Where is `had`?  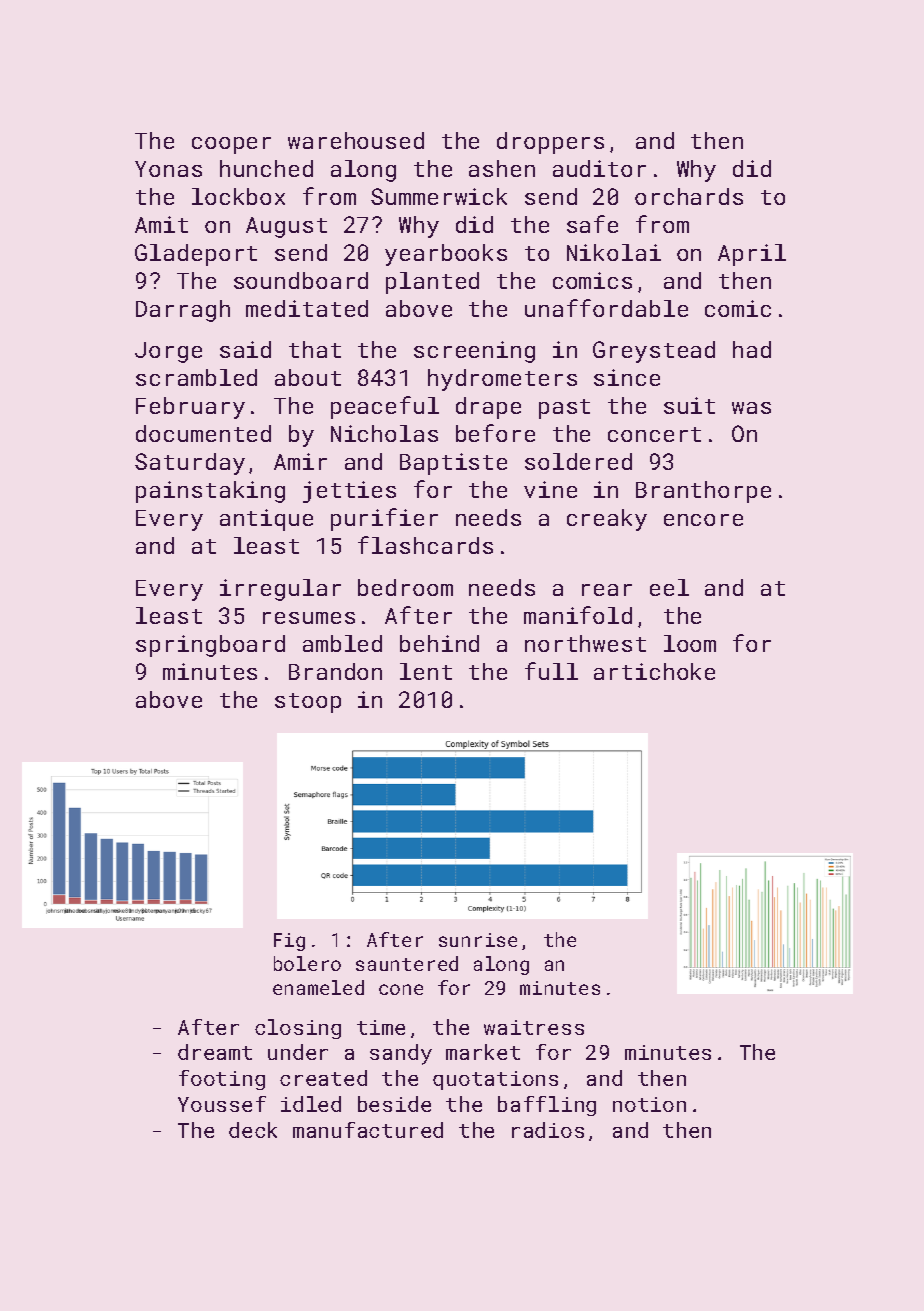
had is located at coordinates (752, 349).
